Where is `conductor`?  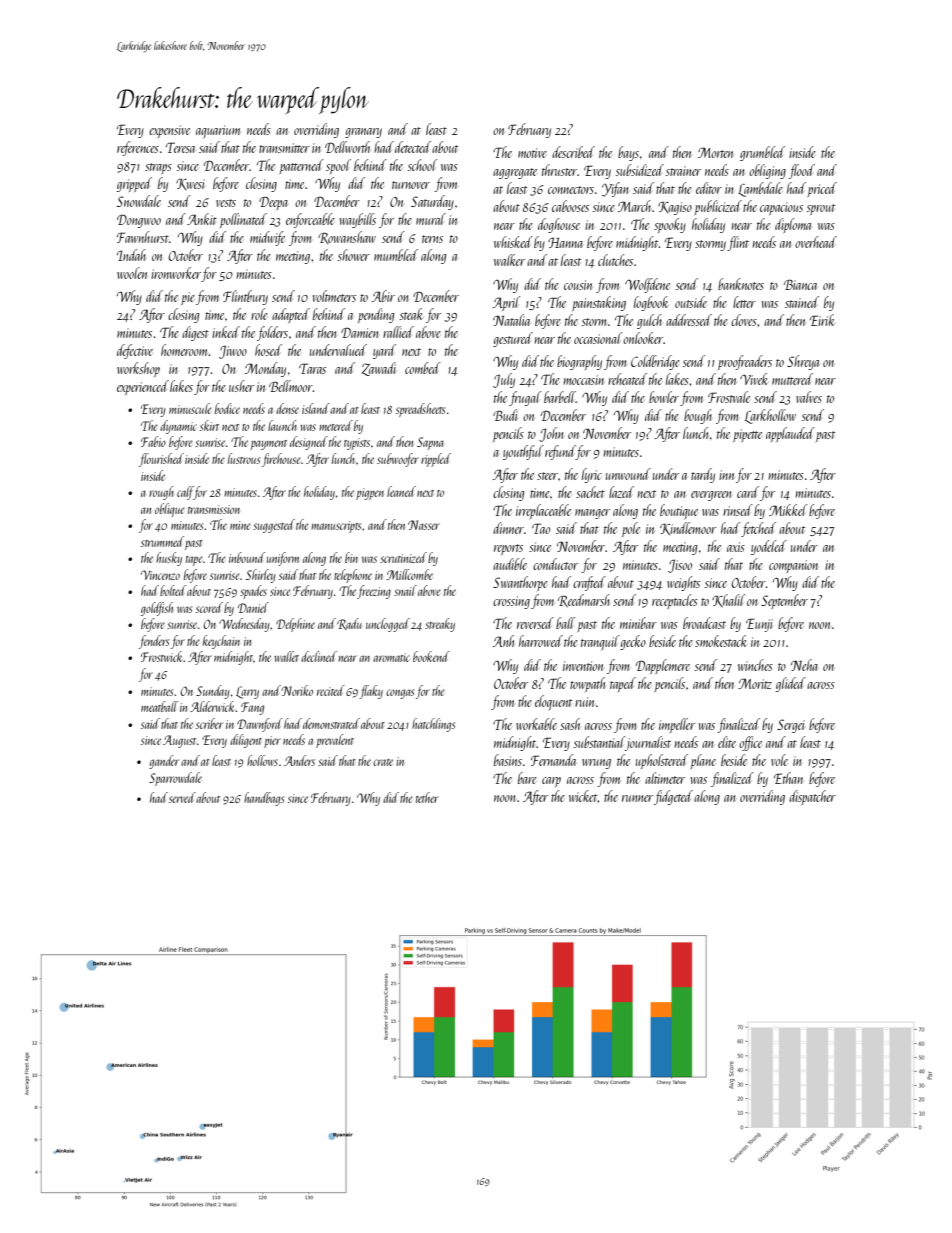
conductor is located at coordinates (555, 564).
